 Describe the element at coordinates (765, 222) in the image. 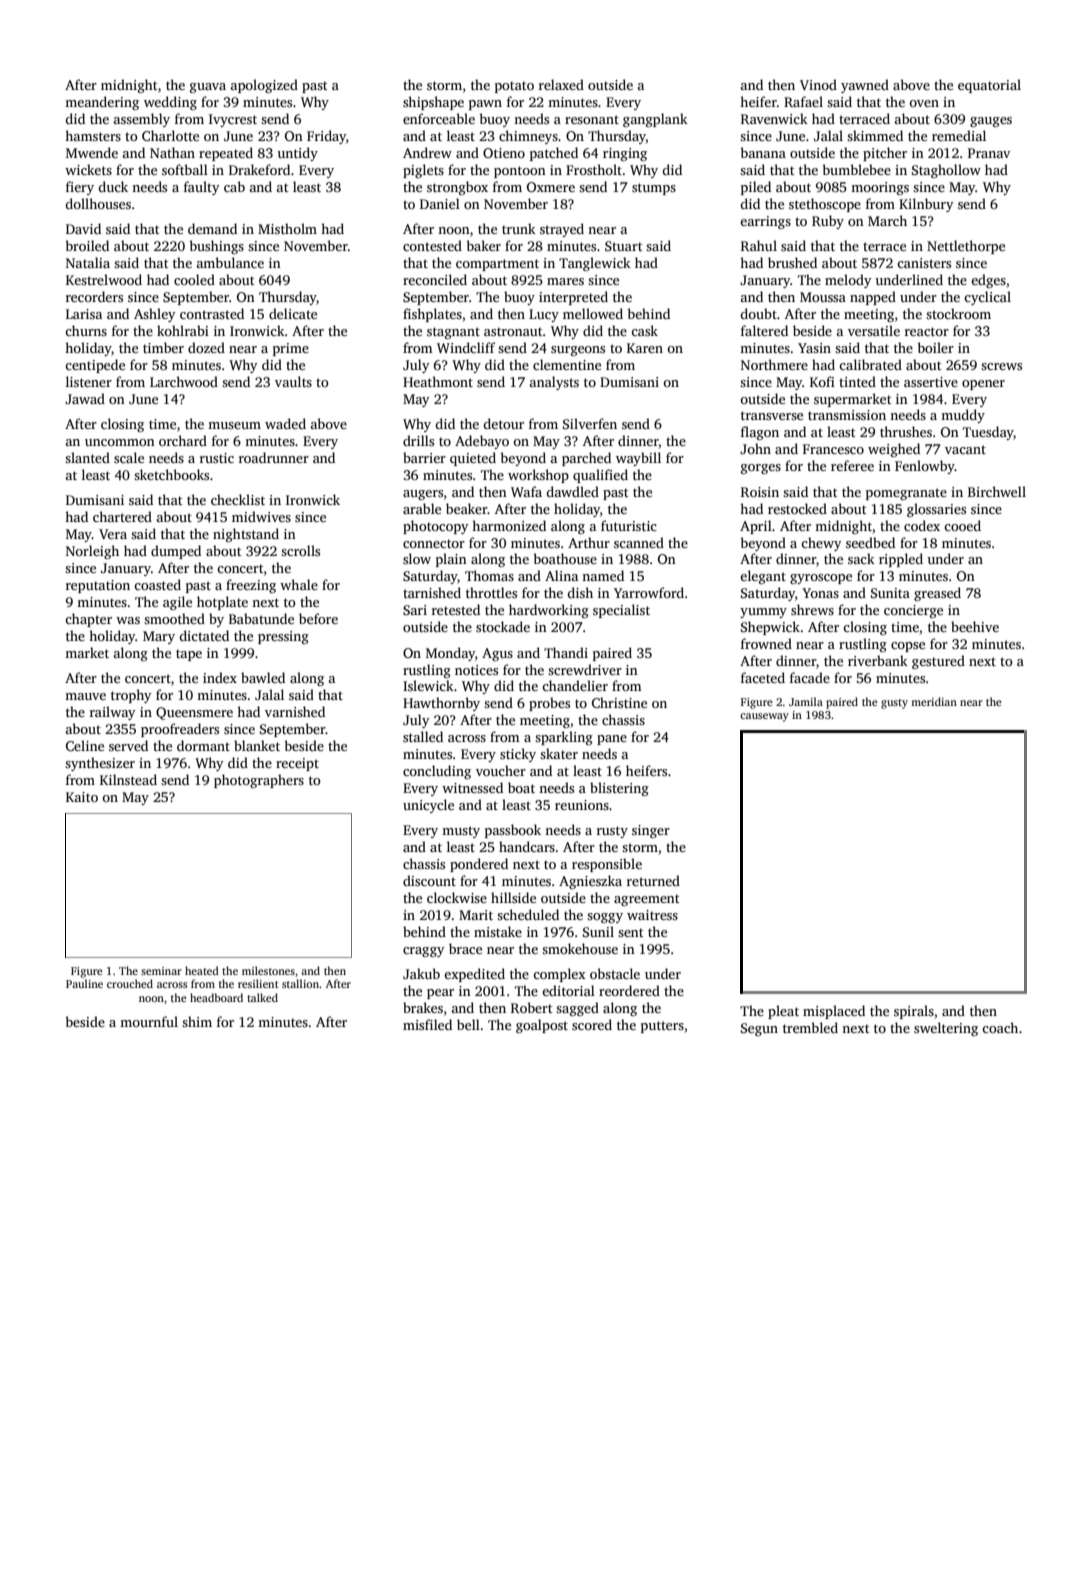

I see `earrings` at that location.
